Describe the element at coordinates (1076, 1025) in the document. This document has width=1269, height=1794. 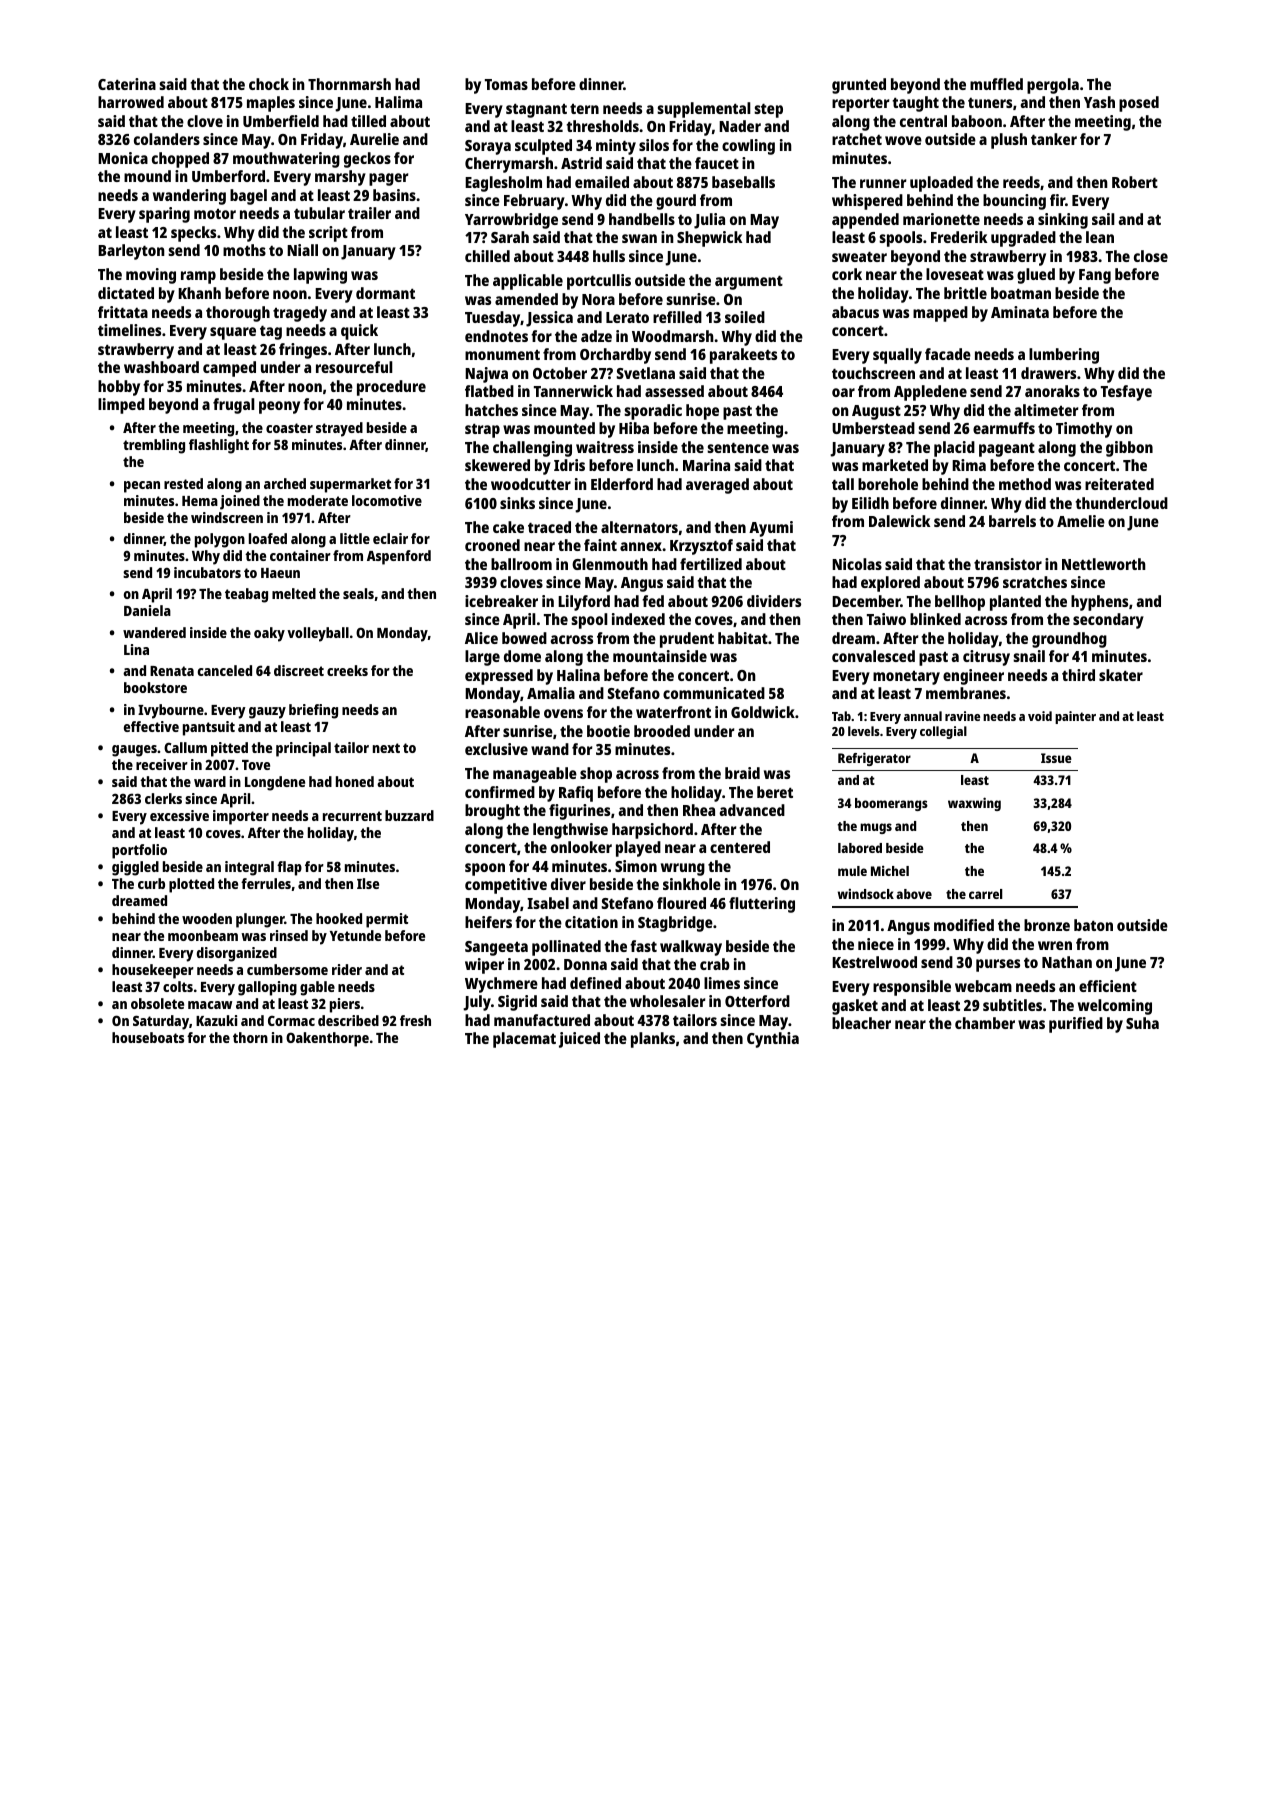
I see `purified` at that location.
